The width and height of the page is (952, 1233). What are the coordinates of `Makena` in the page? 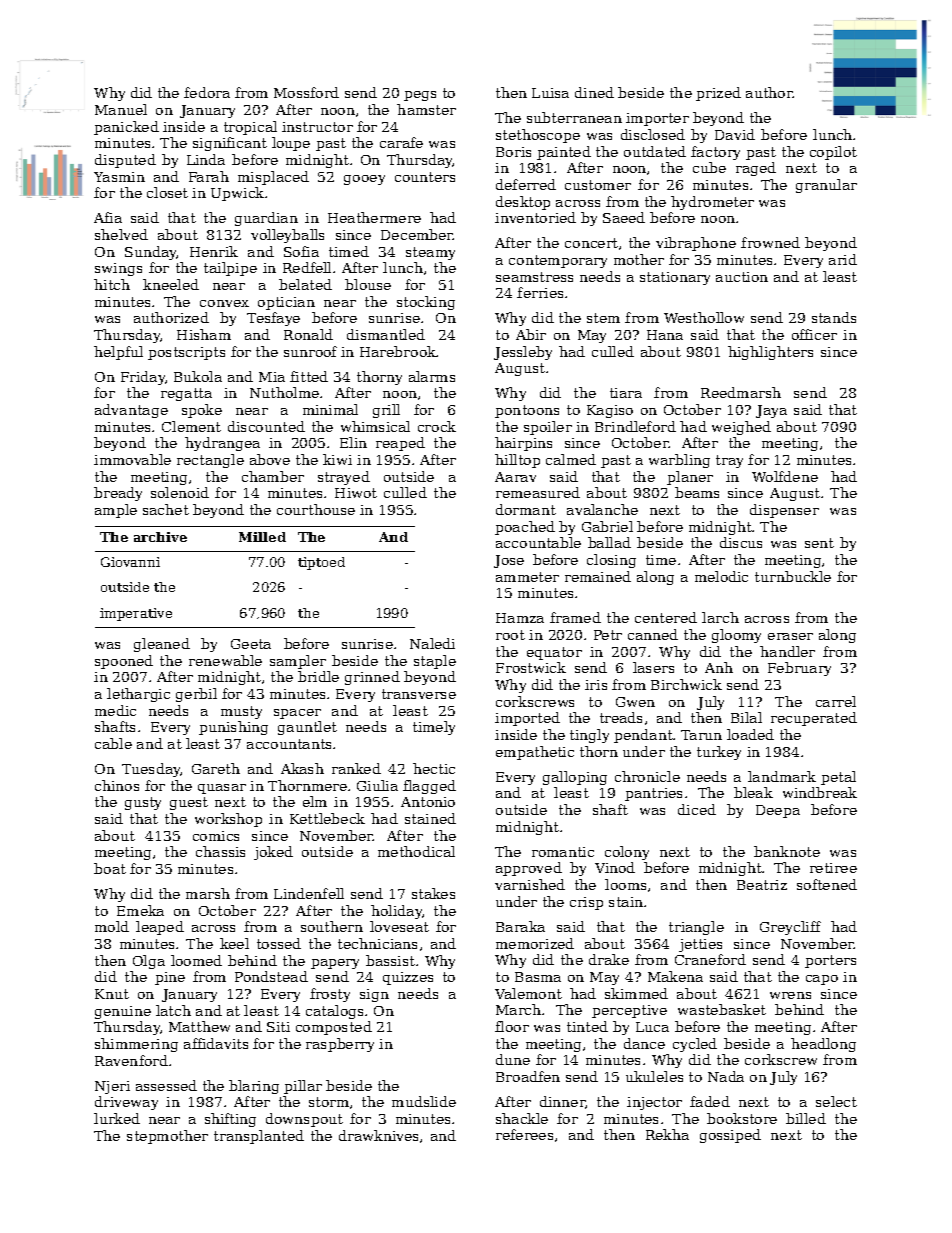 It's located at (675, 976).
